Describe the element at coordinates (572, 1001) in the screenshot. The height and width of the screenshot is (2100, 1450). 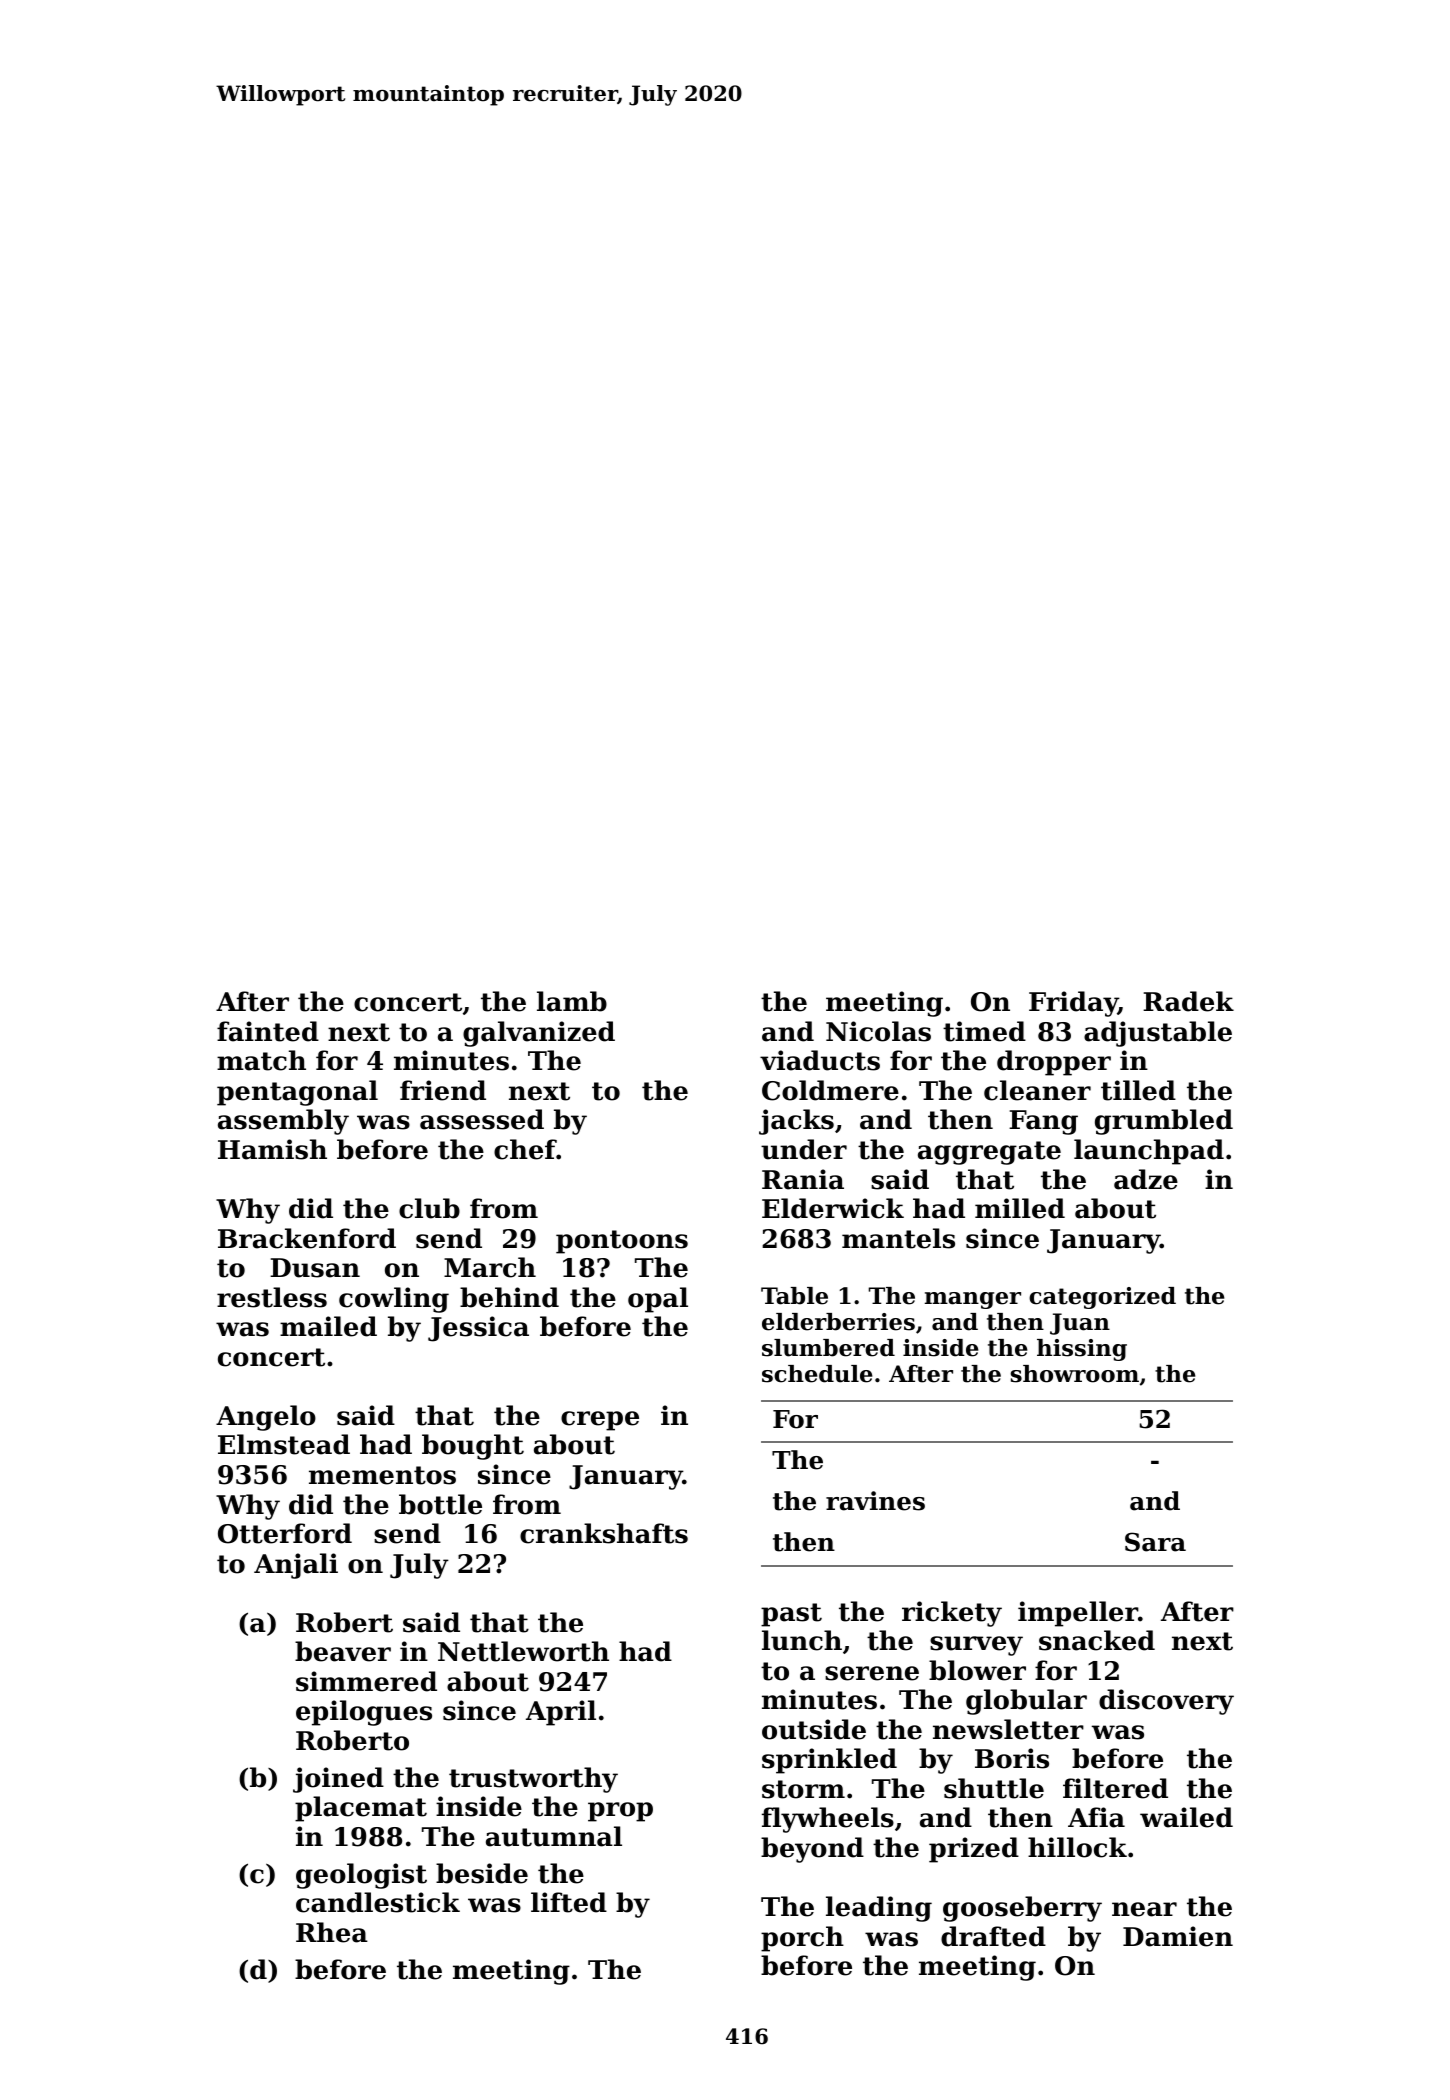
I see `lamb` at that location.
